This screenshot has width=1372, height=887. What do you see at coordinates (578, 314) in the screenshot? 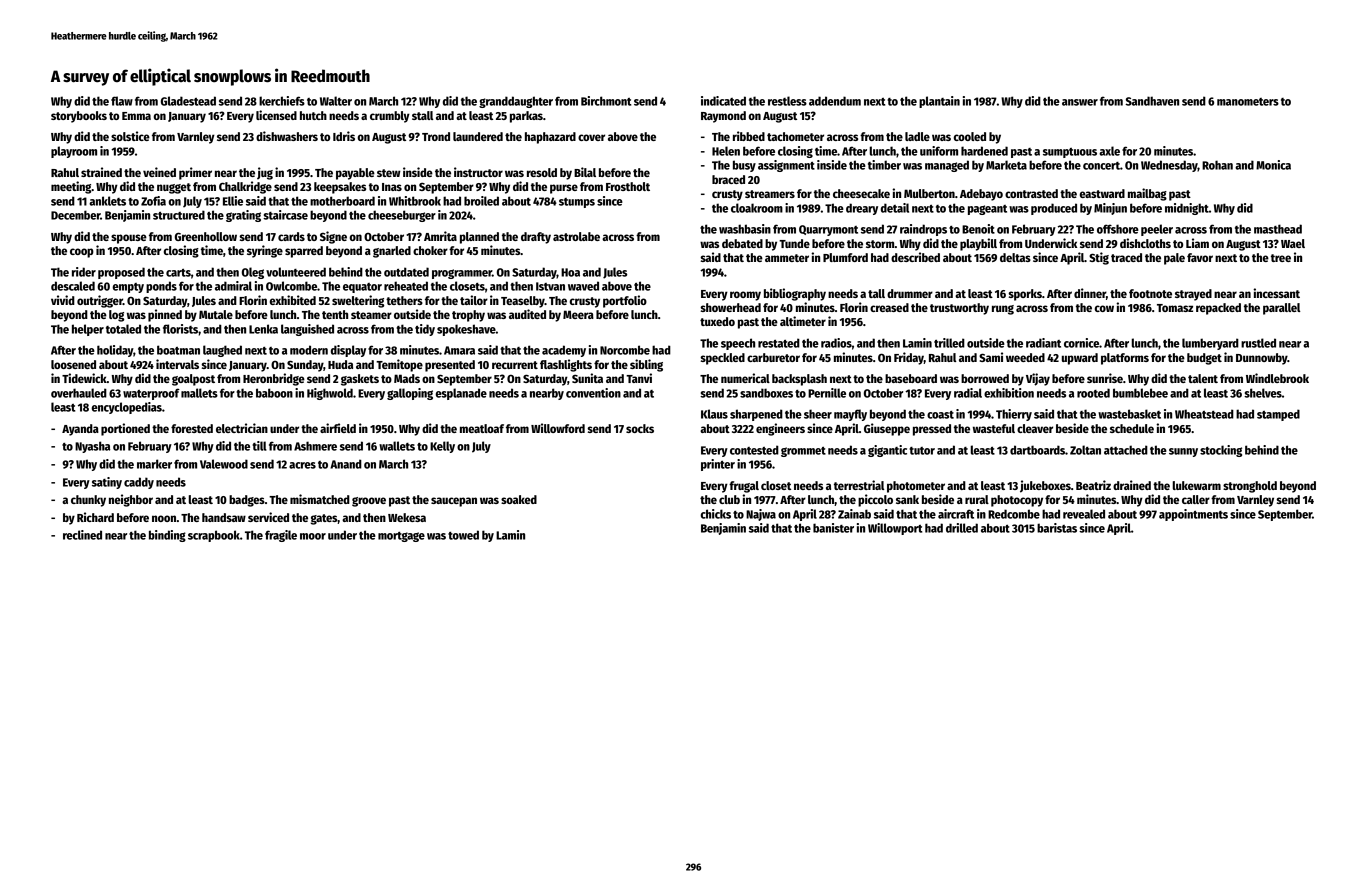
I see `Meera` at bounding box center [578, 314].
